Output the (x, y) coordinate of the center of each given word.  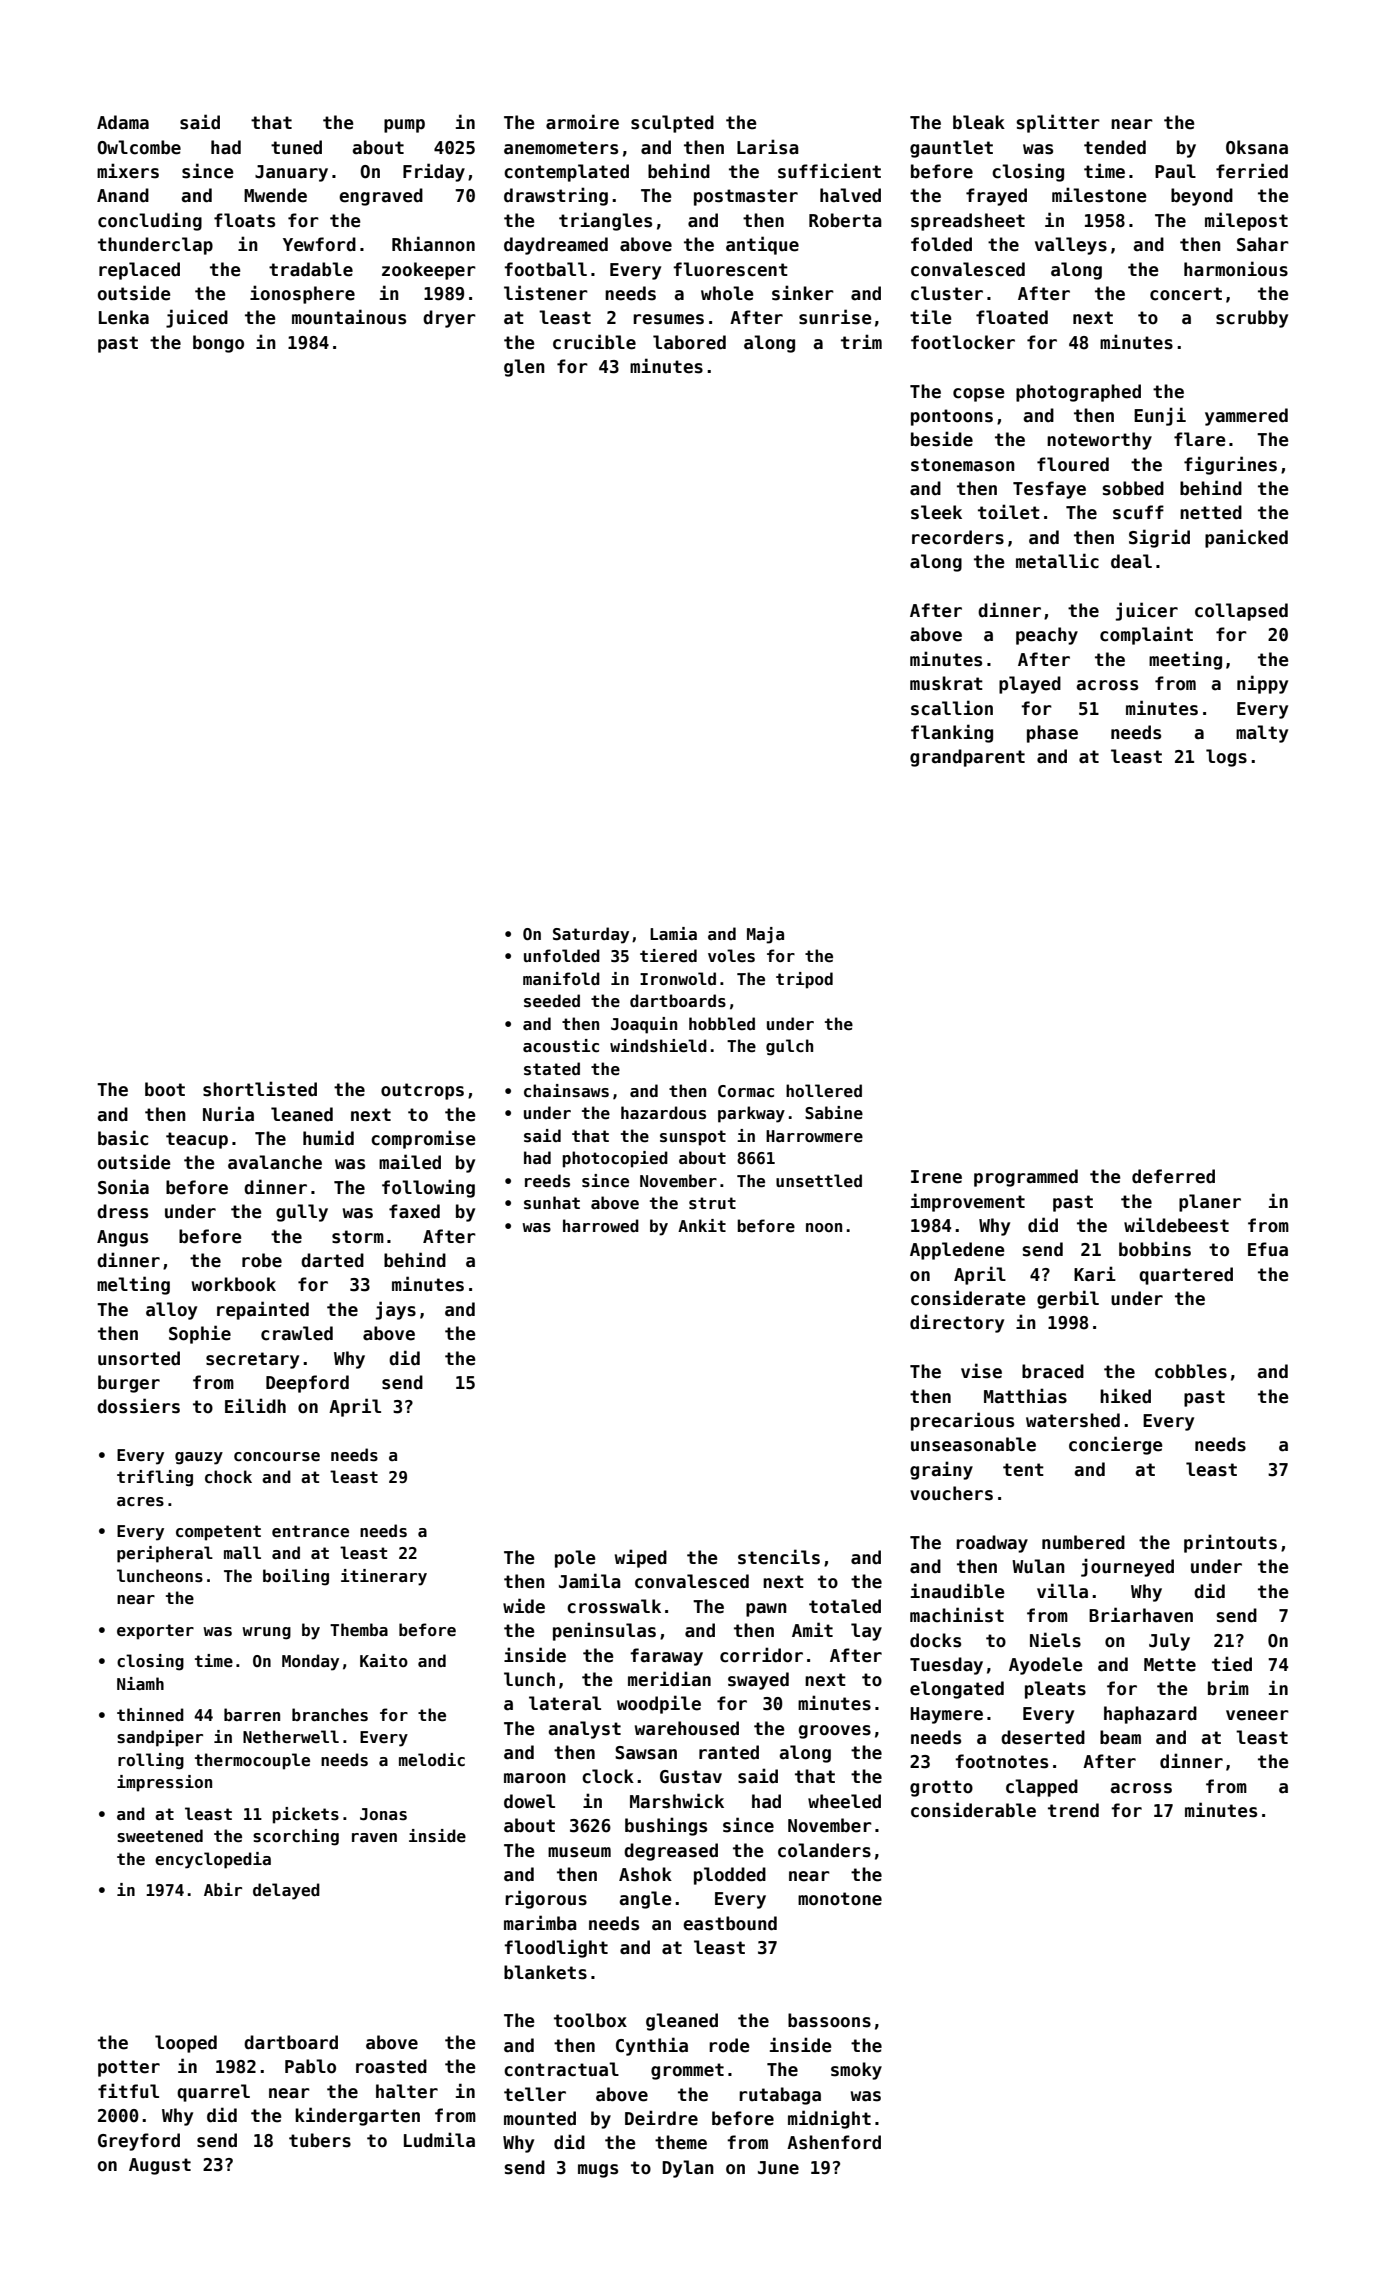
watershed (1073, 1420)
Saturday (591, 935)
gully (302, 1213)
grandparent (967, 758)
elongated (957, 1690)
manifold (561, 978)
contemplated (566, 173)
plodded (730, 1876)
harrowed (601, 1226)
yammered (1246, 417)
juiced (197, 318)
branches (330, 1715)
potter (129, 2068)
